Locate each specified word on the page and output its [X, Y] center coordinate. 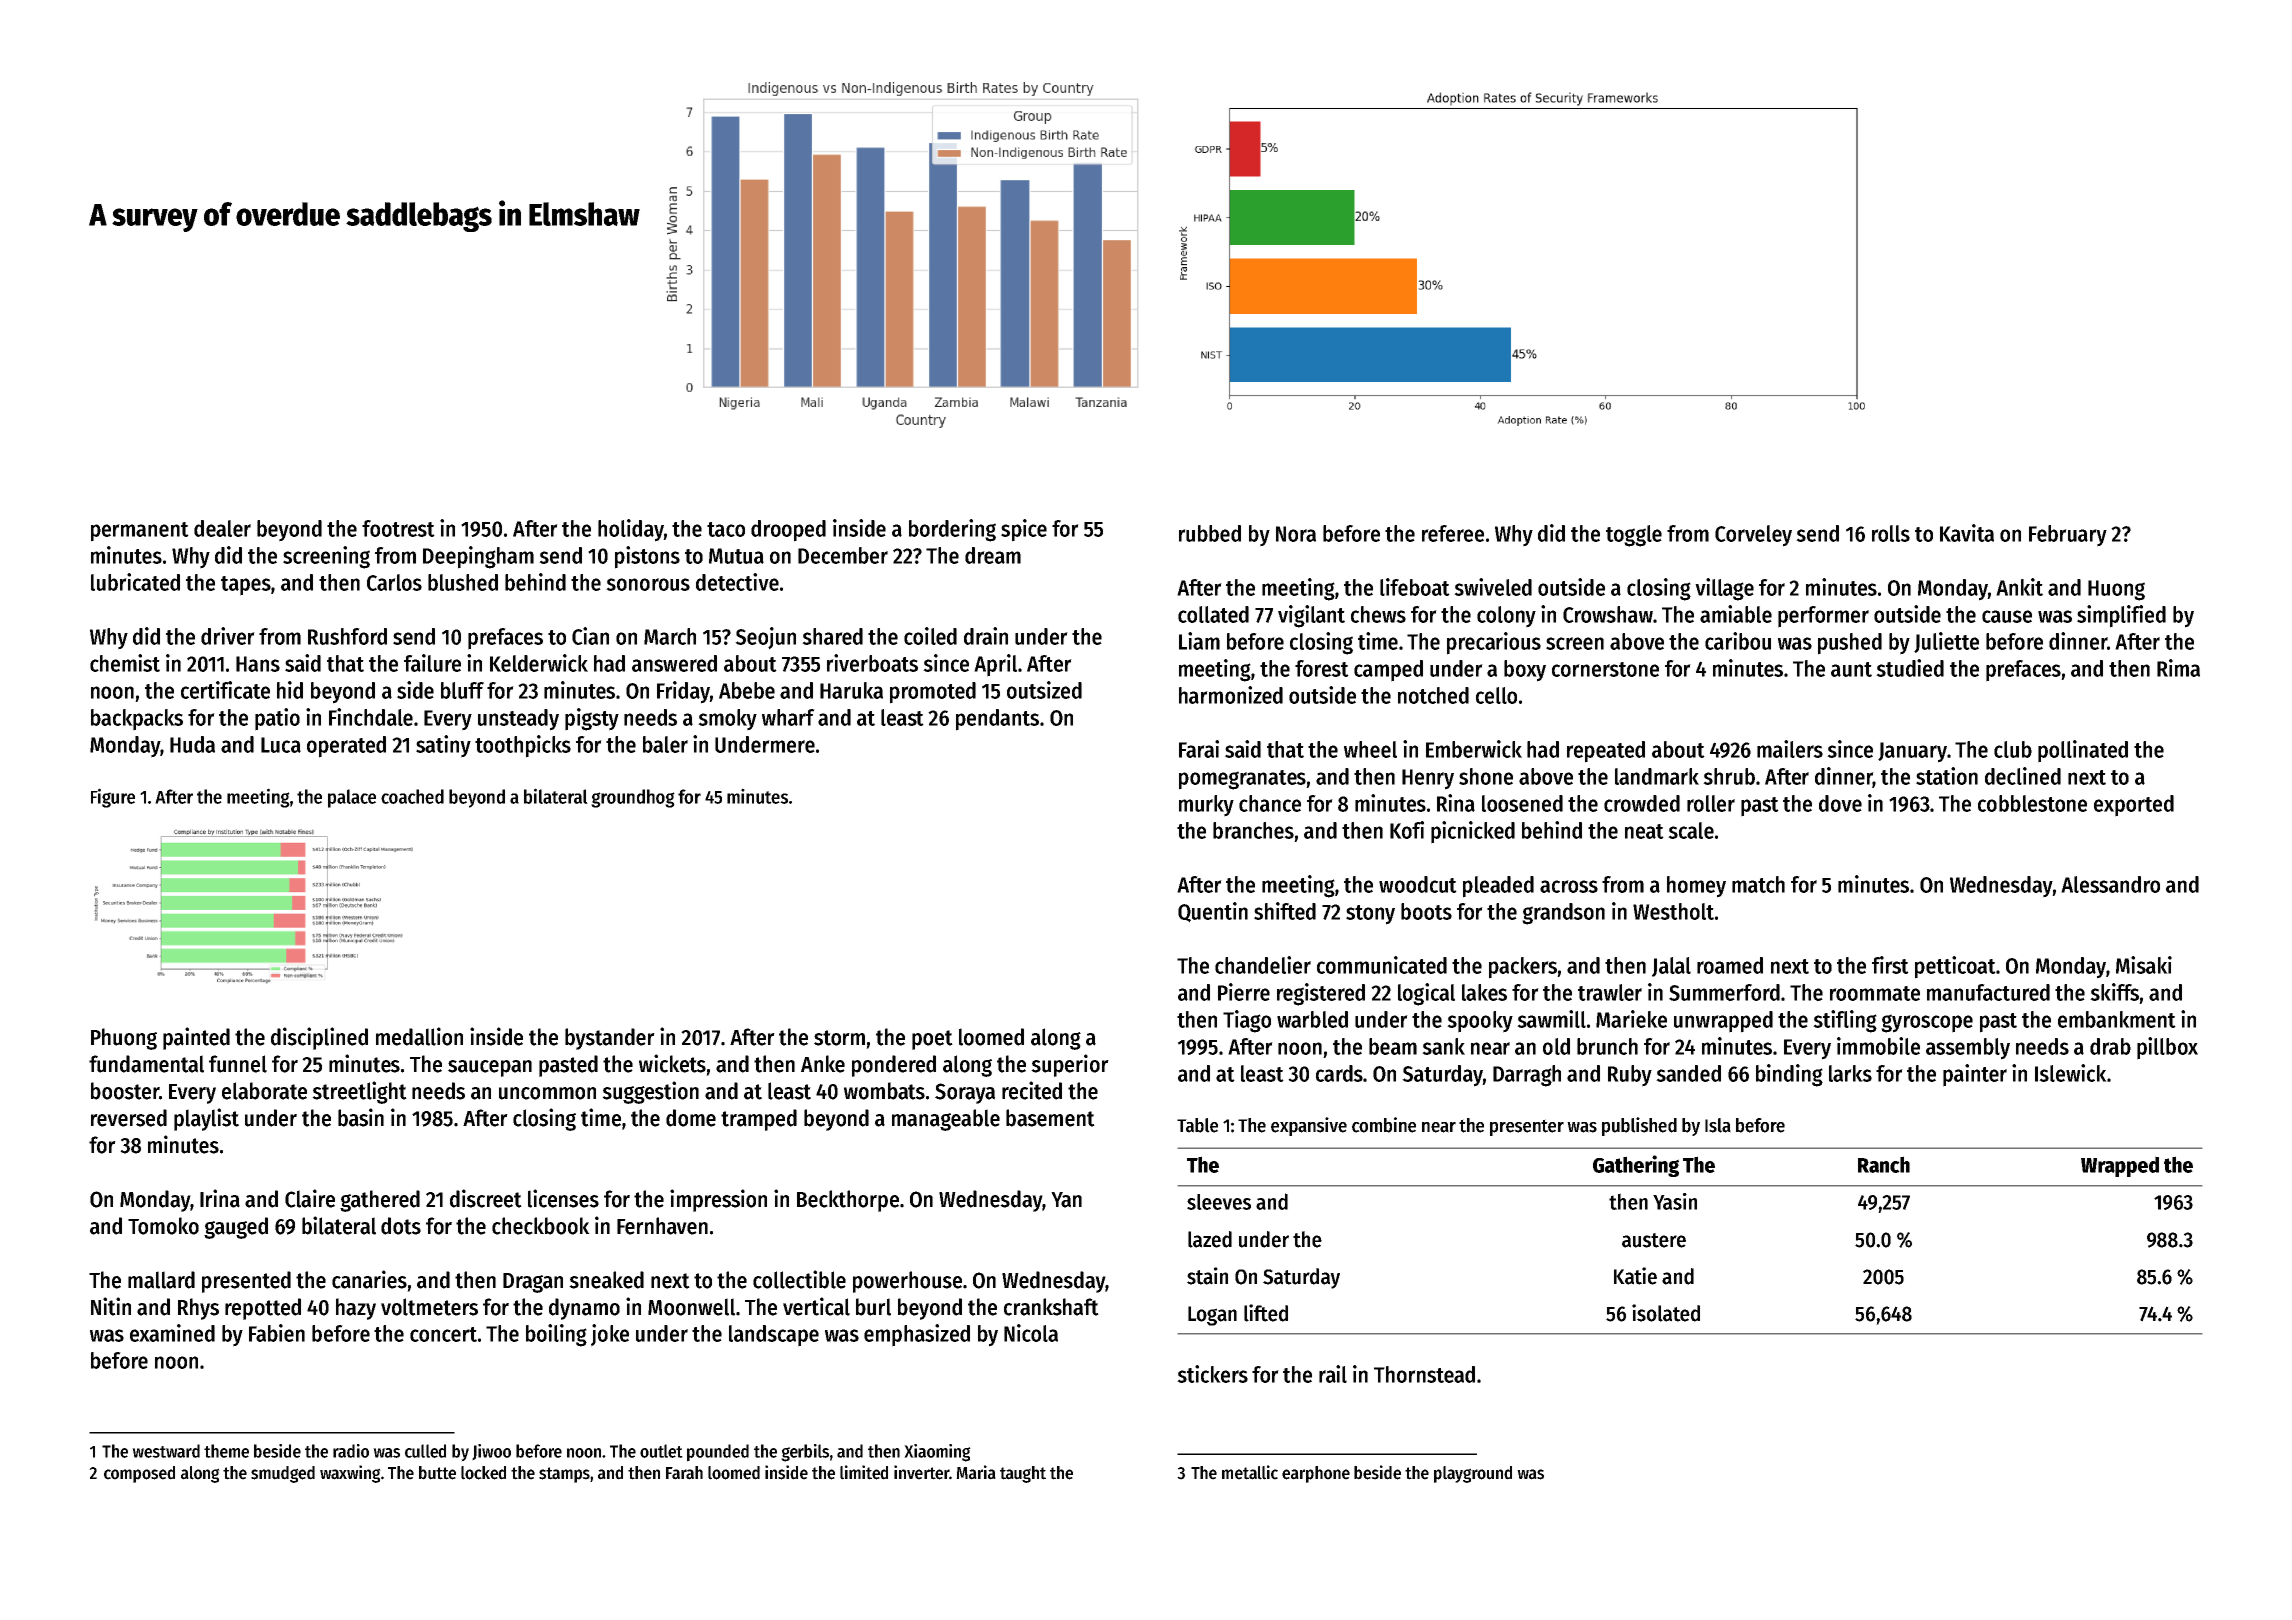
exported [2134, 806]
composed [139, 1474]
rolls [1891, 533]
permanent [140, 532]
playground [1473, 1474]
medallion [419, 1036]
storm [839, 1038]
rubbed [1210, 533]
